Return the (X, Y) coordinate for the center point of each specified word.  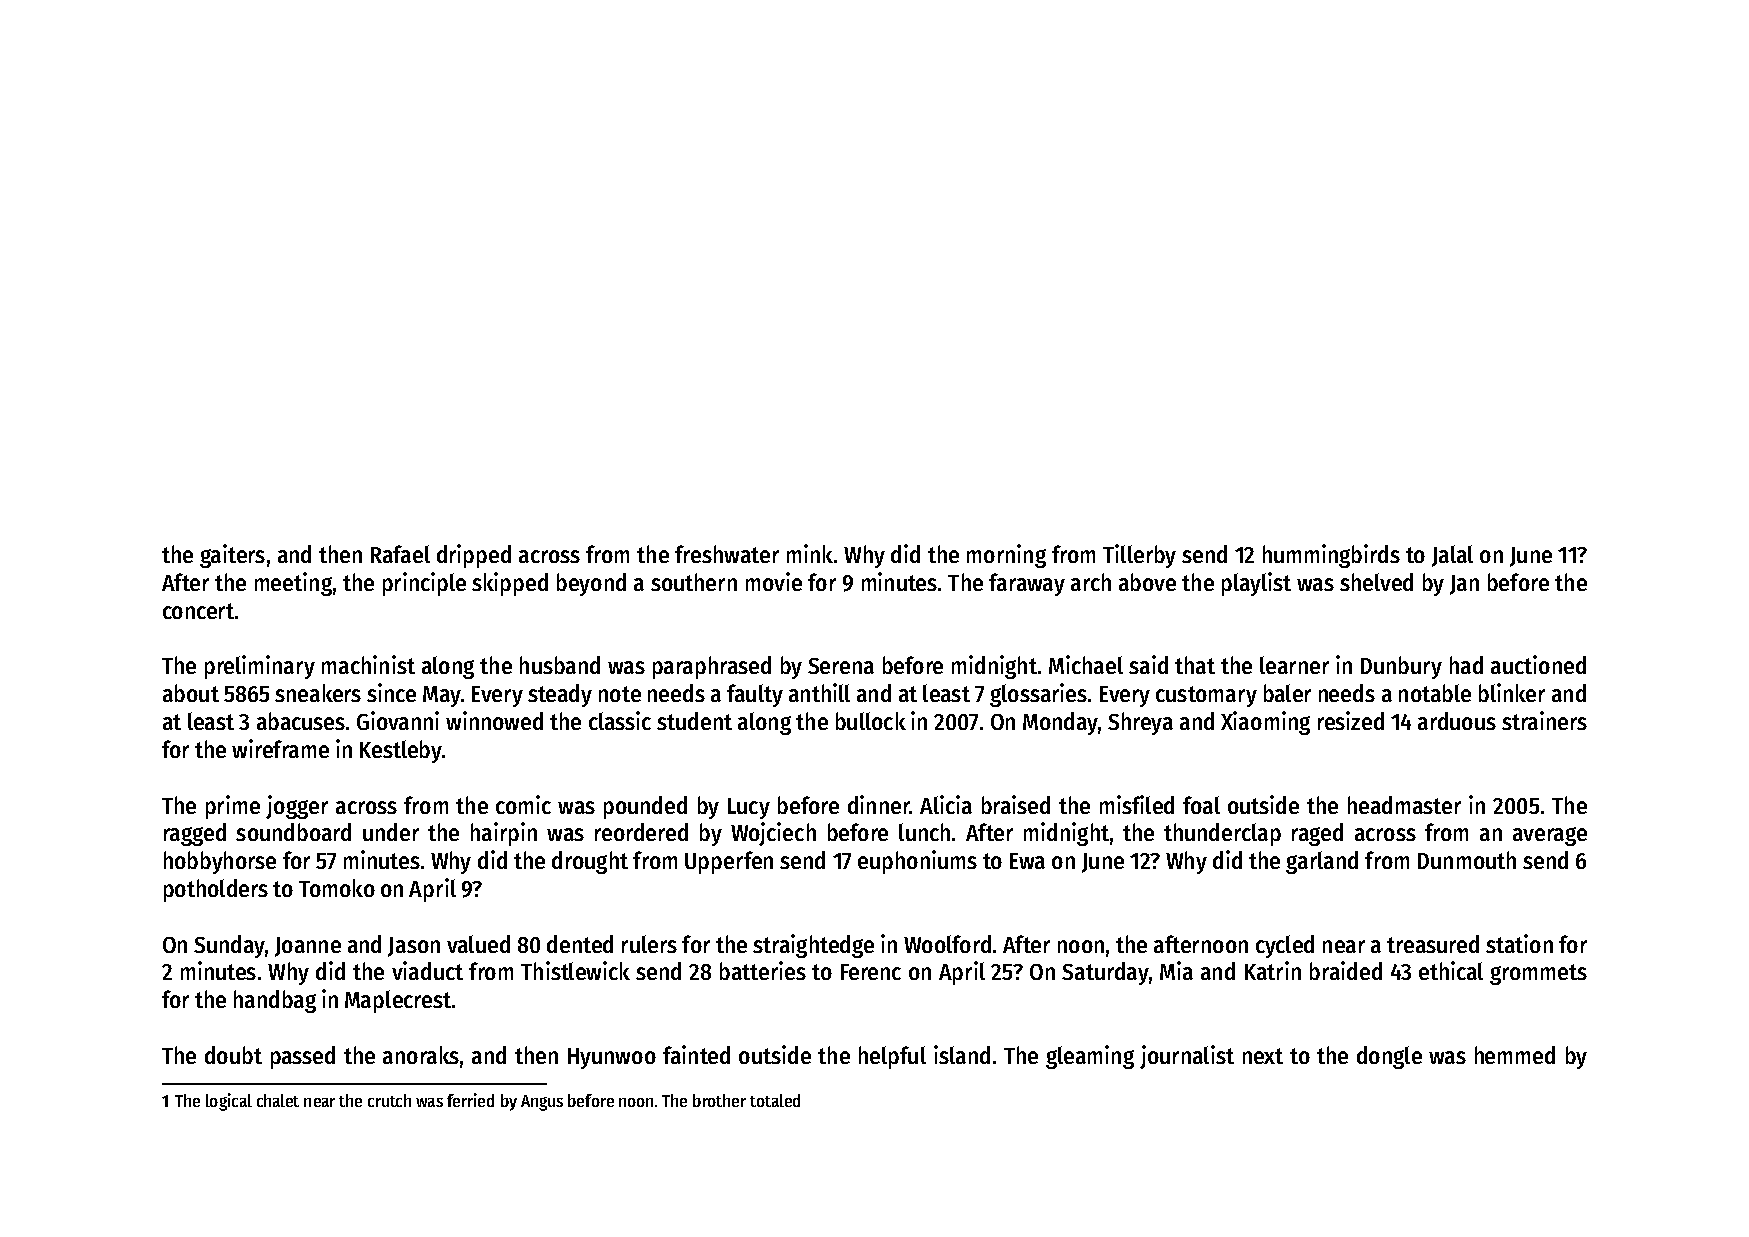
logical (229, 1102)
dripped (474, 556)
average (1550, 836)
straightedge (813, 946)
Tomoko (337, 888)
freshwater (727, 554)
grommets (1538, 974)
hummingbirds (1331, 556)
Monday (1060, 723)
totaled (775, 1100)
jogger (297, 807)
